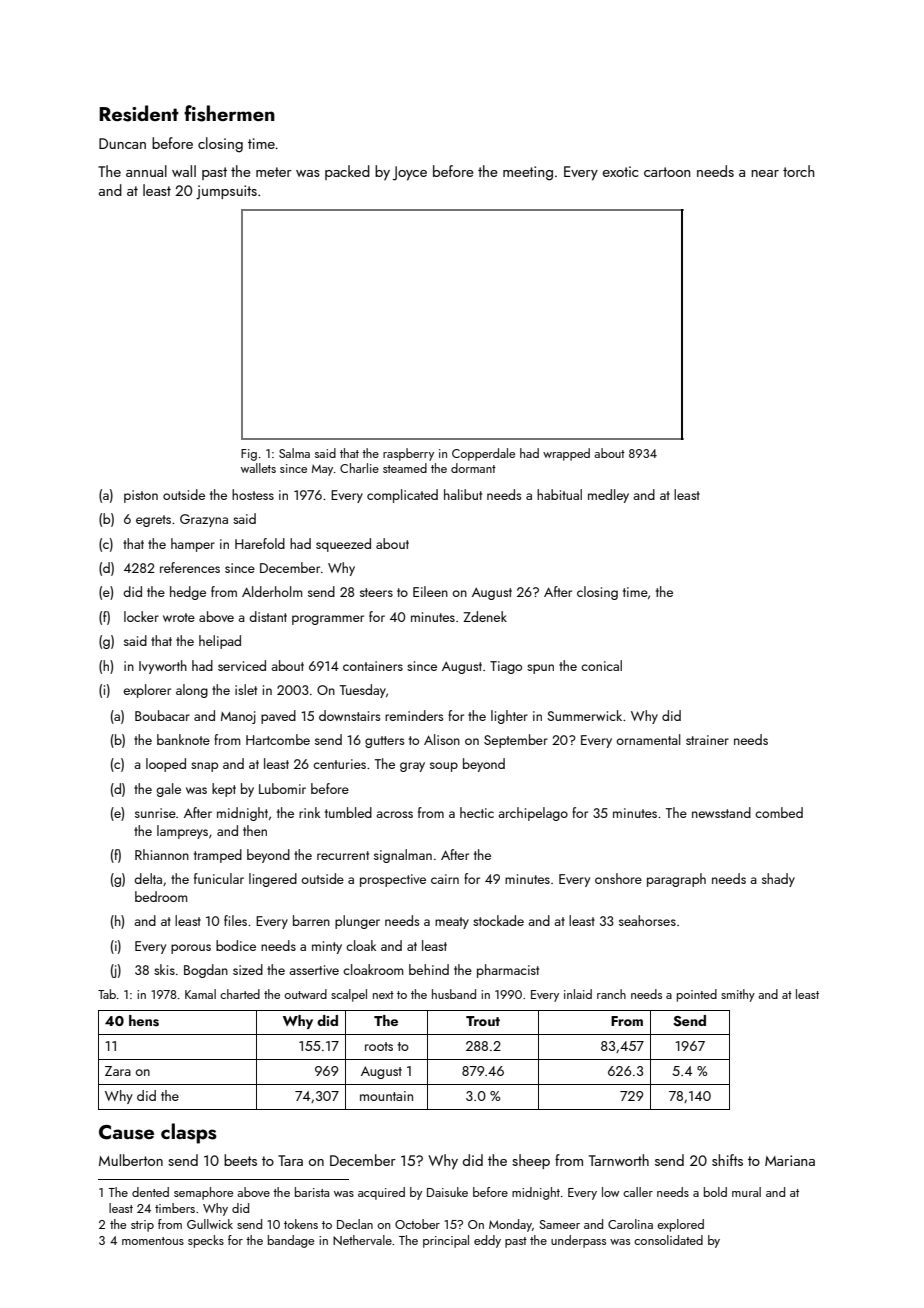  What do you see at coordinates (148, 878) in the screenshot?
I see `delta` at bounding box center [148, 878].
